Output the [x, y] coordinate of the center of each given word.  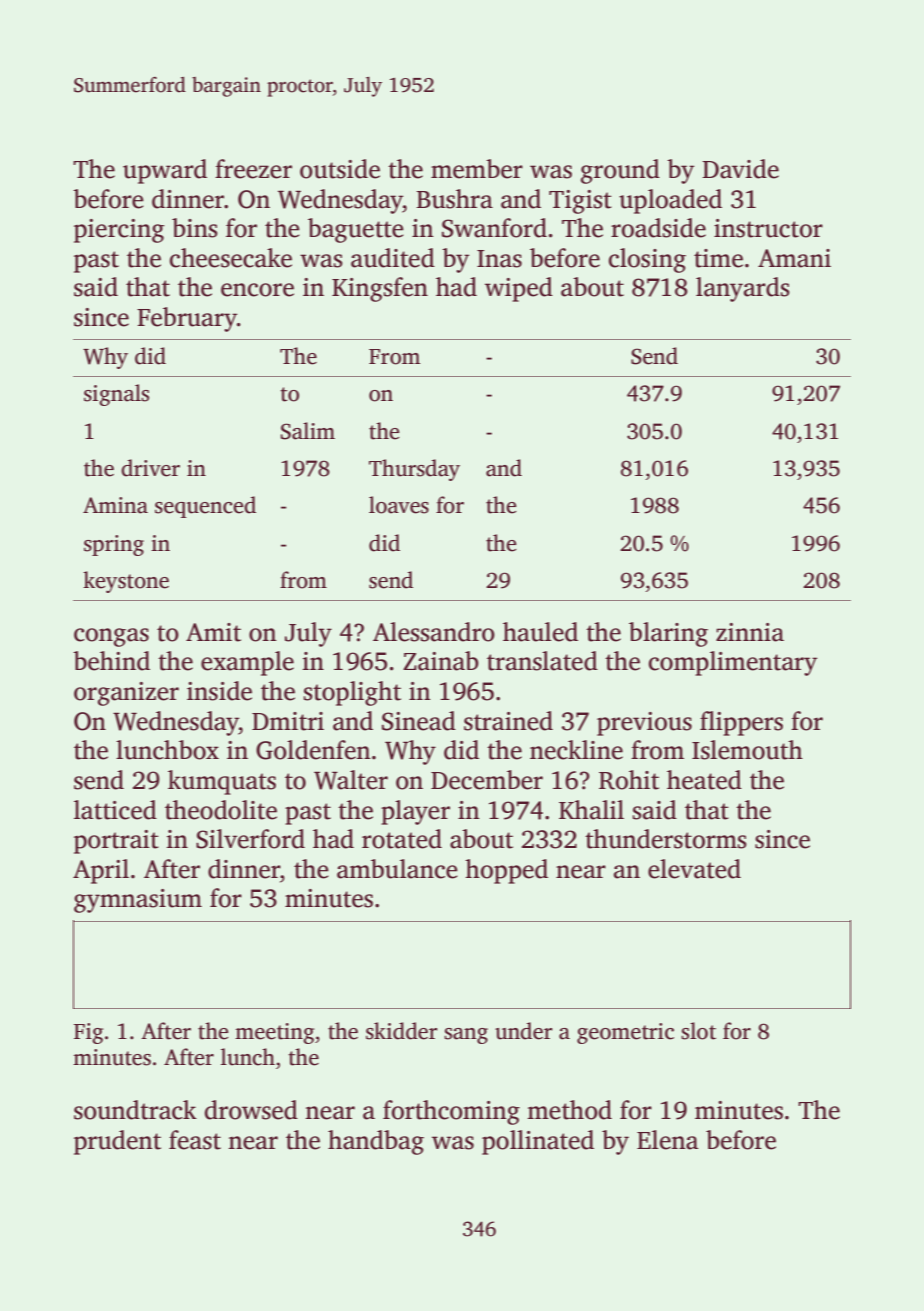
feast [195, 1140]
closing [647, 260]
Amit [213, 632]
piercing [119, 231]
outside [340, 169]
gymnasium [138, 901]
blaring [668, 634]
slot [698, 1031]
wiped [519, 289]
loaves [399, 505]
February [187, 319]
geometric [625, 1033]
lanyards [743, 289]
